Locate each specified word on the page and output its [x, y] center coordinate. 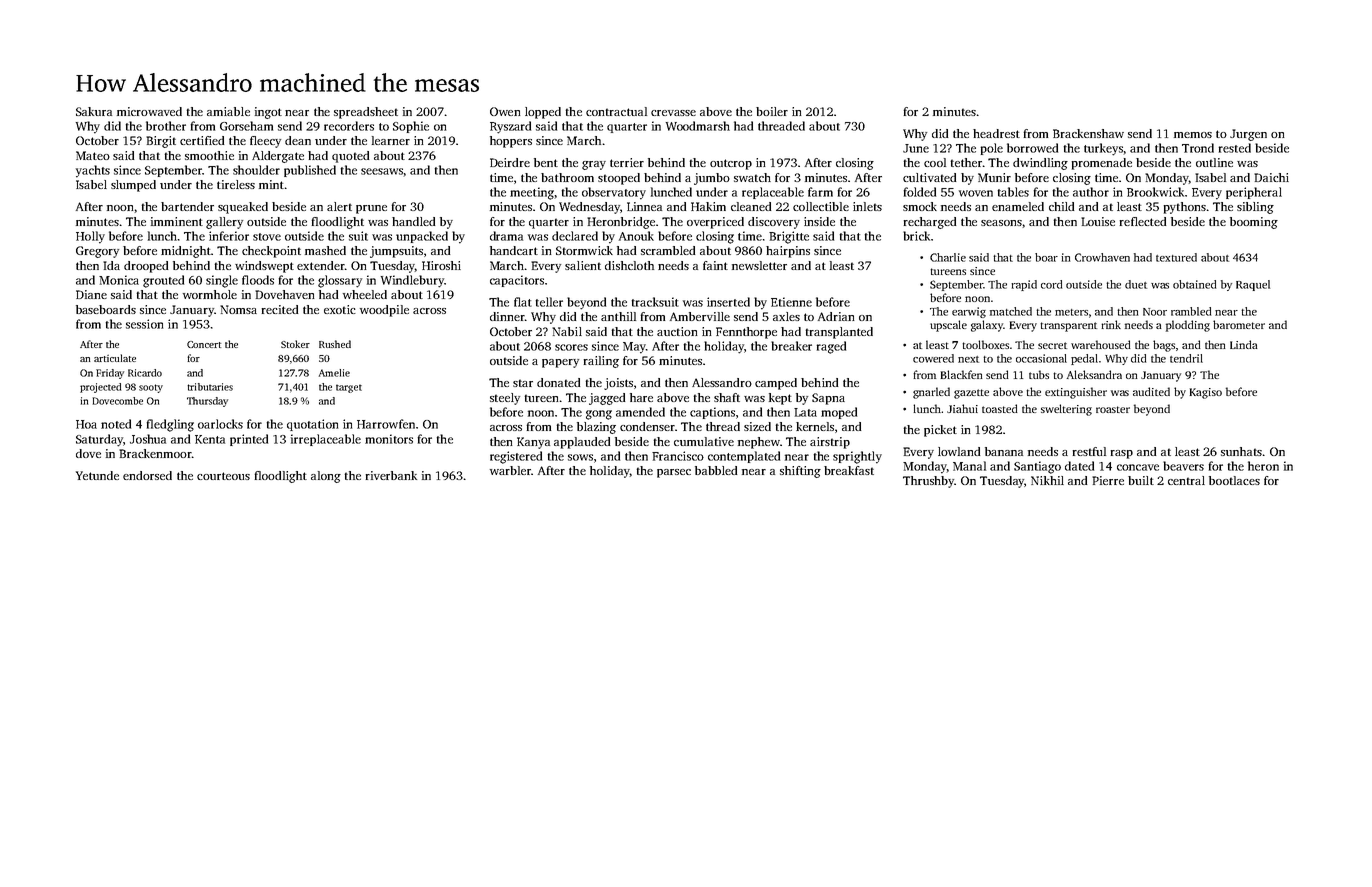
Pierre [1108, 480]
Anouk [636, 236]
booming [1254, 223]
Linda [1244, 344]
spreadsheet [366, 113]
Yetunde [97, 475]
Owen [505, 111]
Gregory [97, 252]
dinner [507, 316]
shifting [800, 472]
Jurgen [1248, 135]
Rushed [335, 344]
